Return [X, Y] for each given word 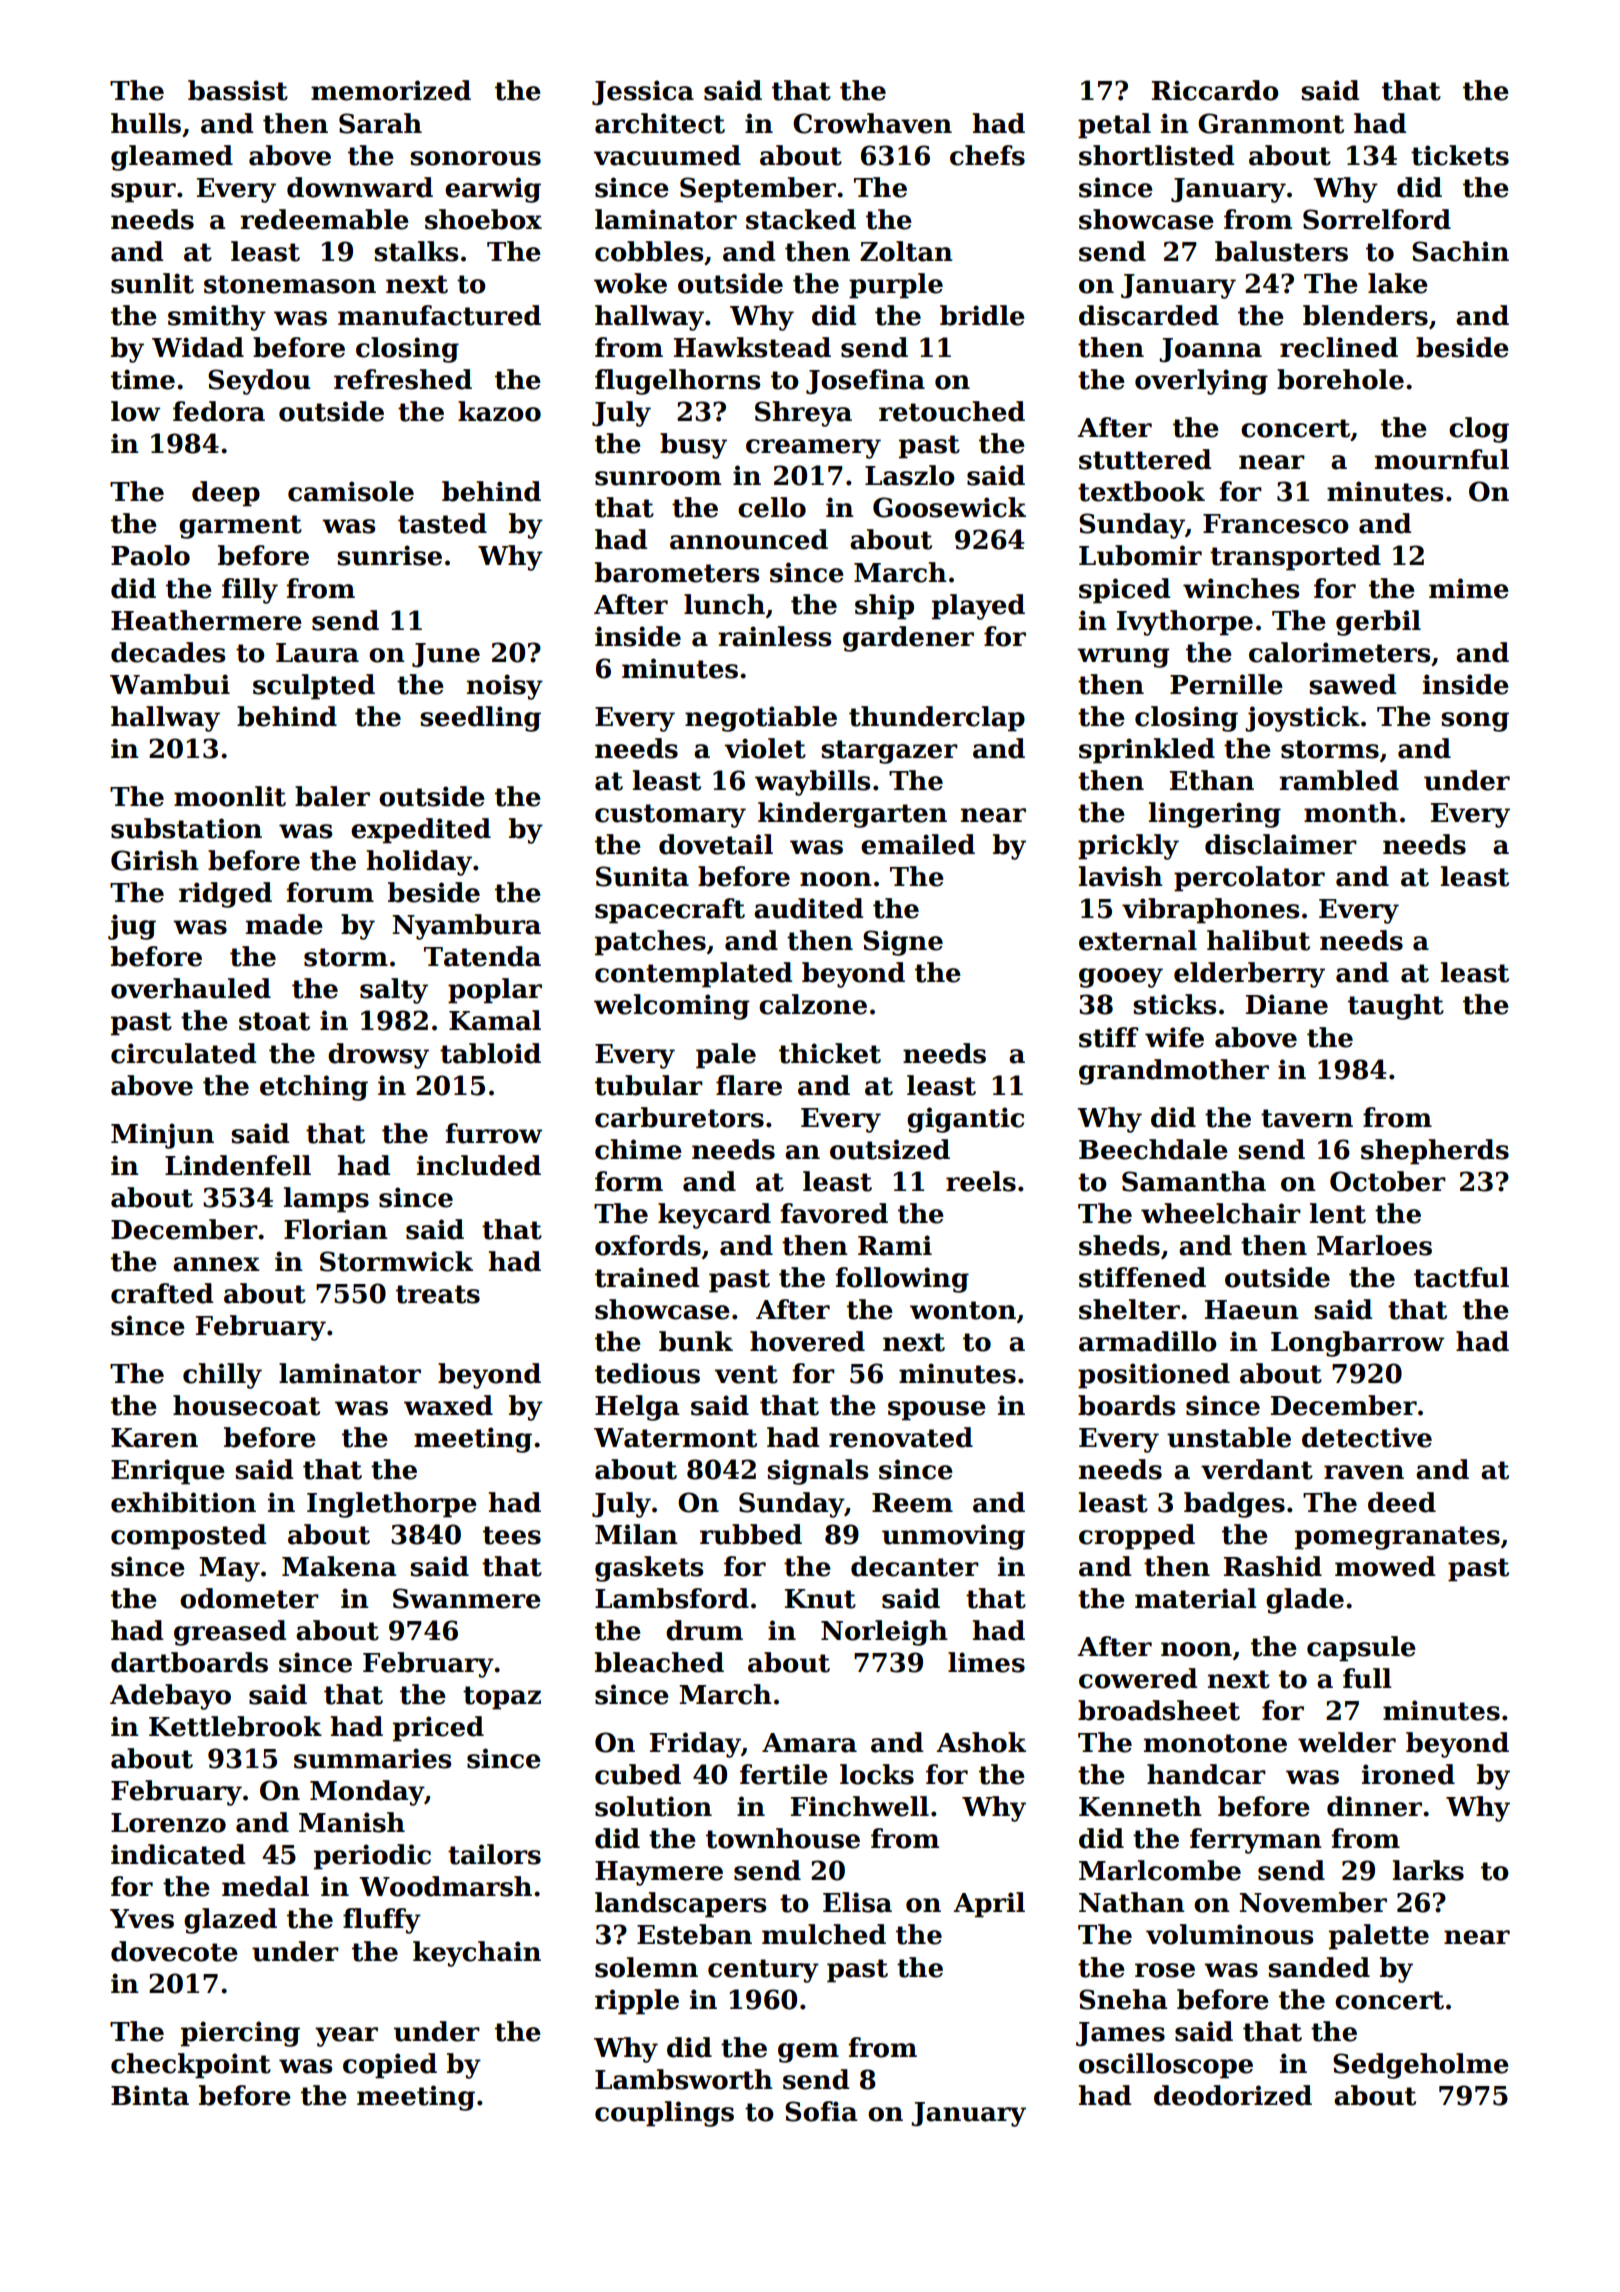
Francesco [1276, 524]
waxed [448, 1405]
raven [1364, 1472]
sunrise [389, 555]
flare [749, 1085]
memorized [391, 90]
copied [390, 2066]
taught [1396, 1007]
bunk [696, 1341]
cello [772, 507]
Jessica [643, 93]
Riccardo [1215, 90]
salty [394, 991]
